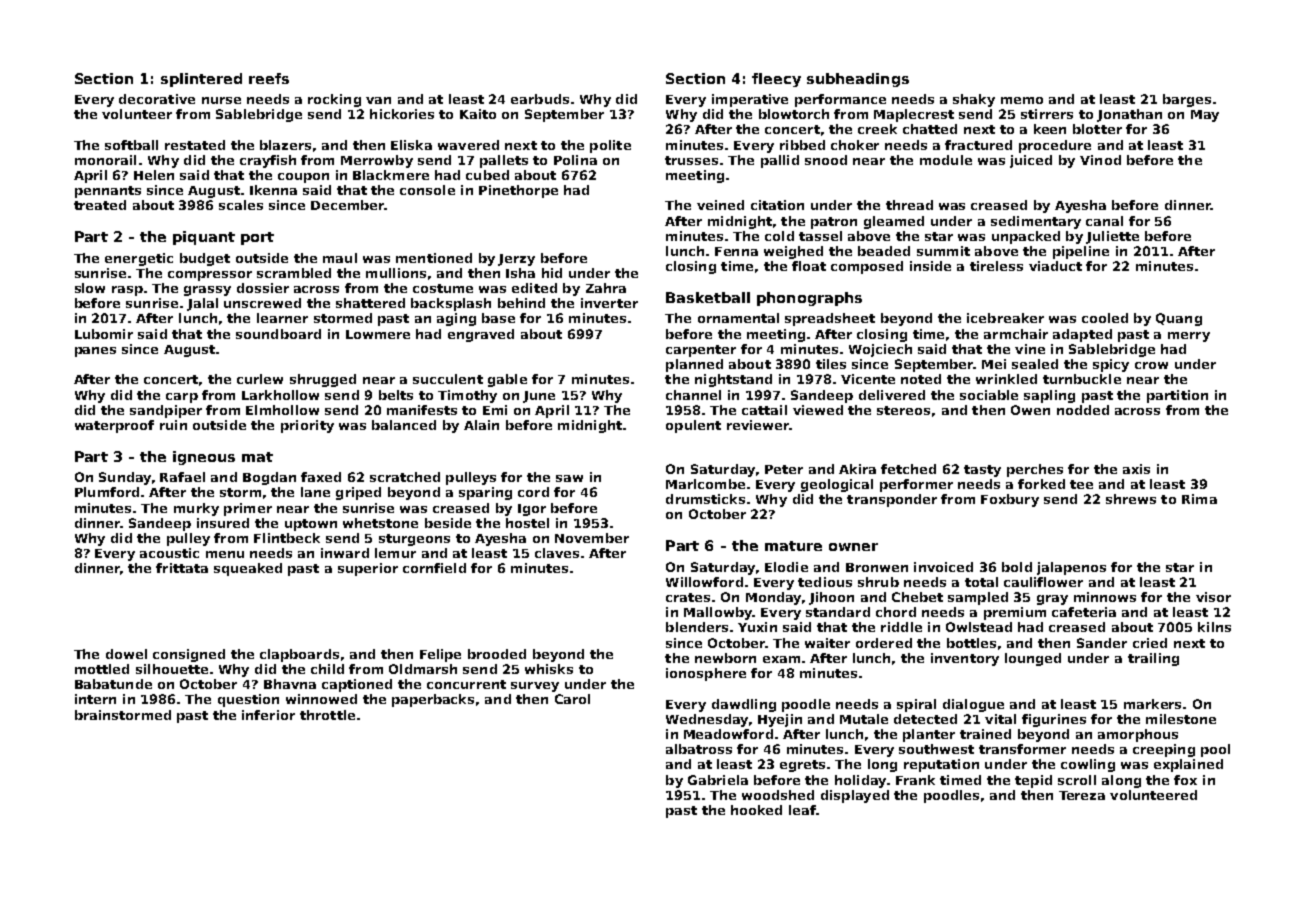 This image has height=924, width=1308. I want to click on viaduct, so click(1055, 266).
